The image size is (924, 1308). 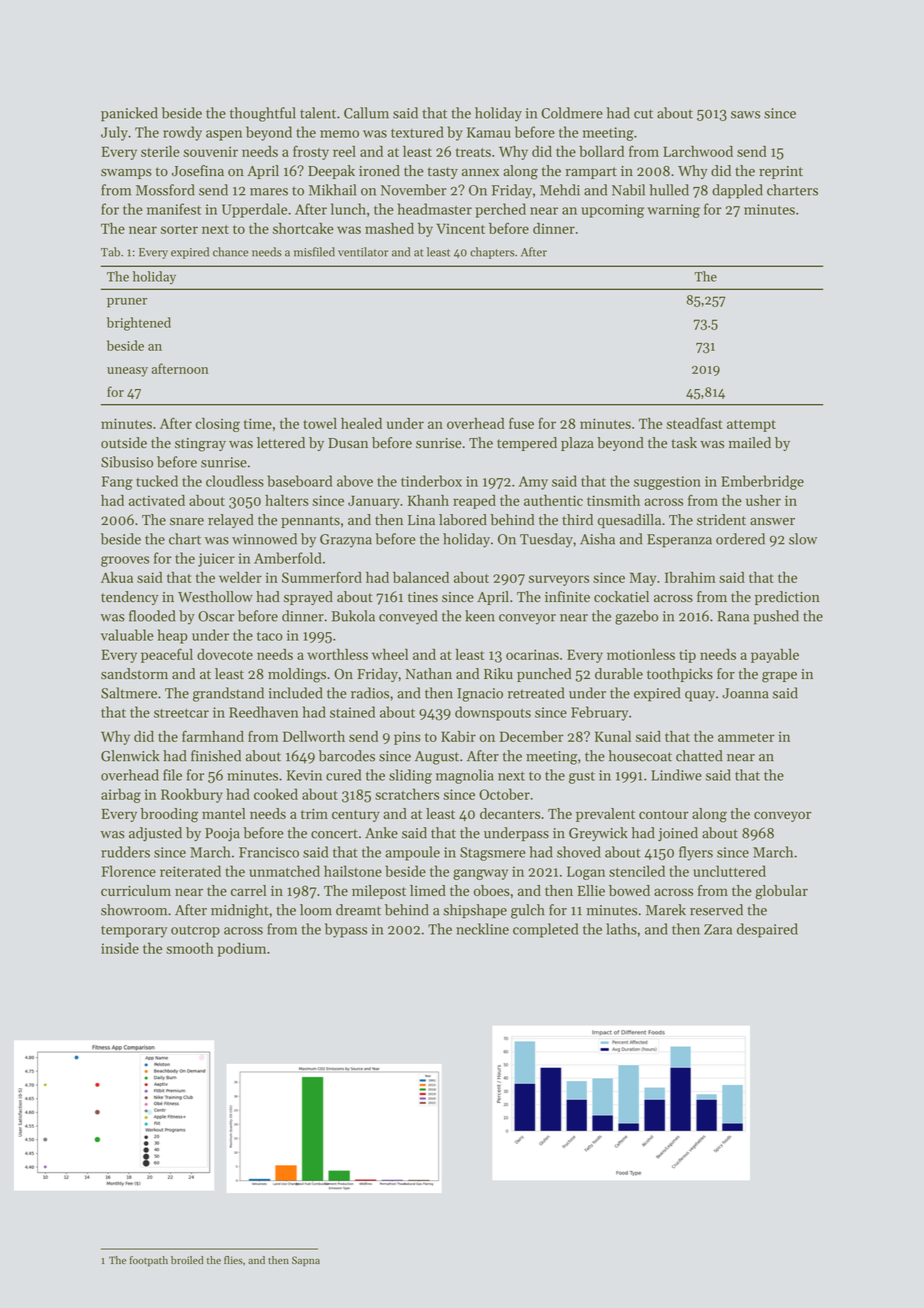 What do you see at coordinates (417, 132) in the screenshot?
I see `textured` at bounding box center [417, 132].
